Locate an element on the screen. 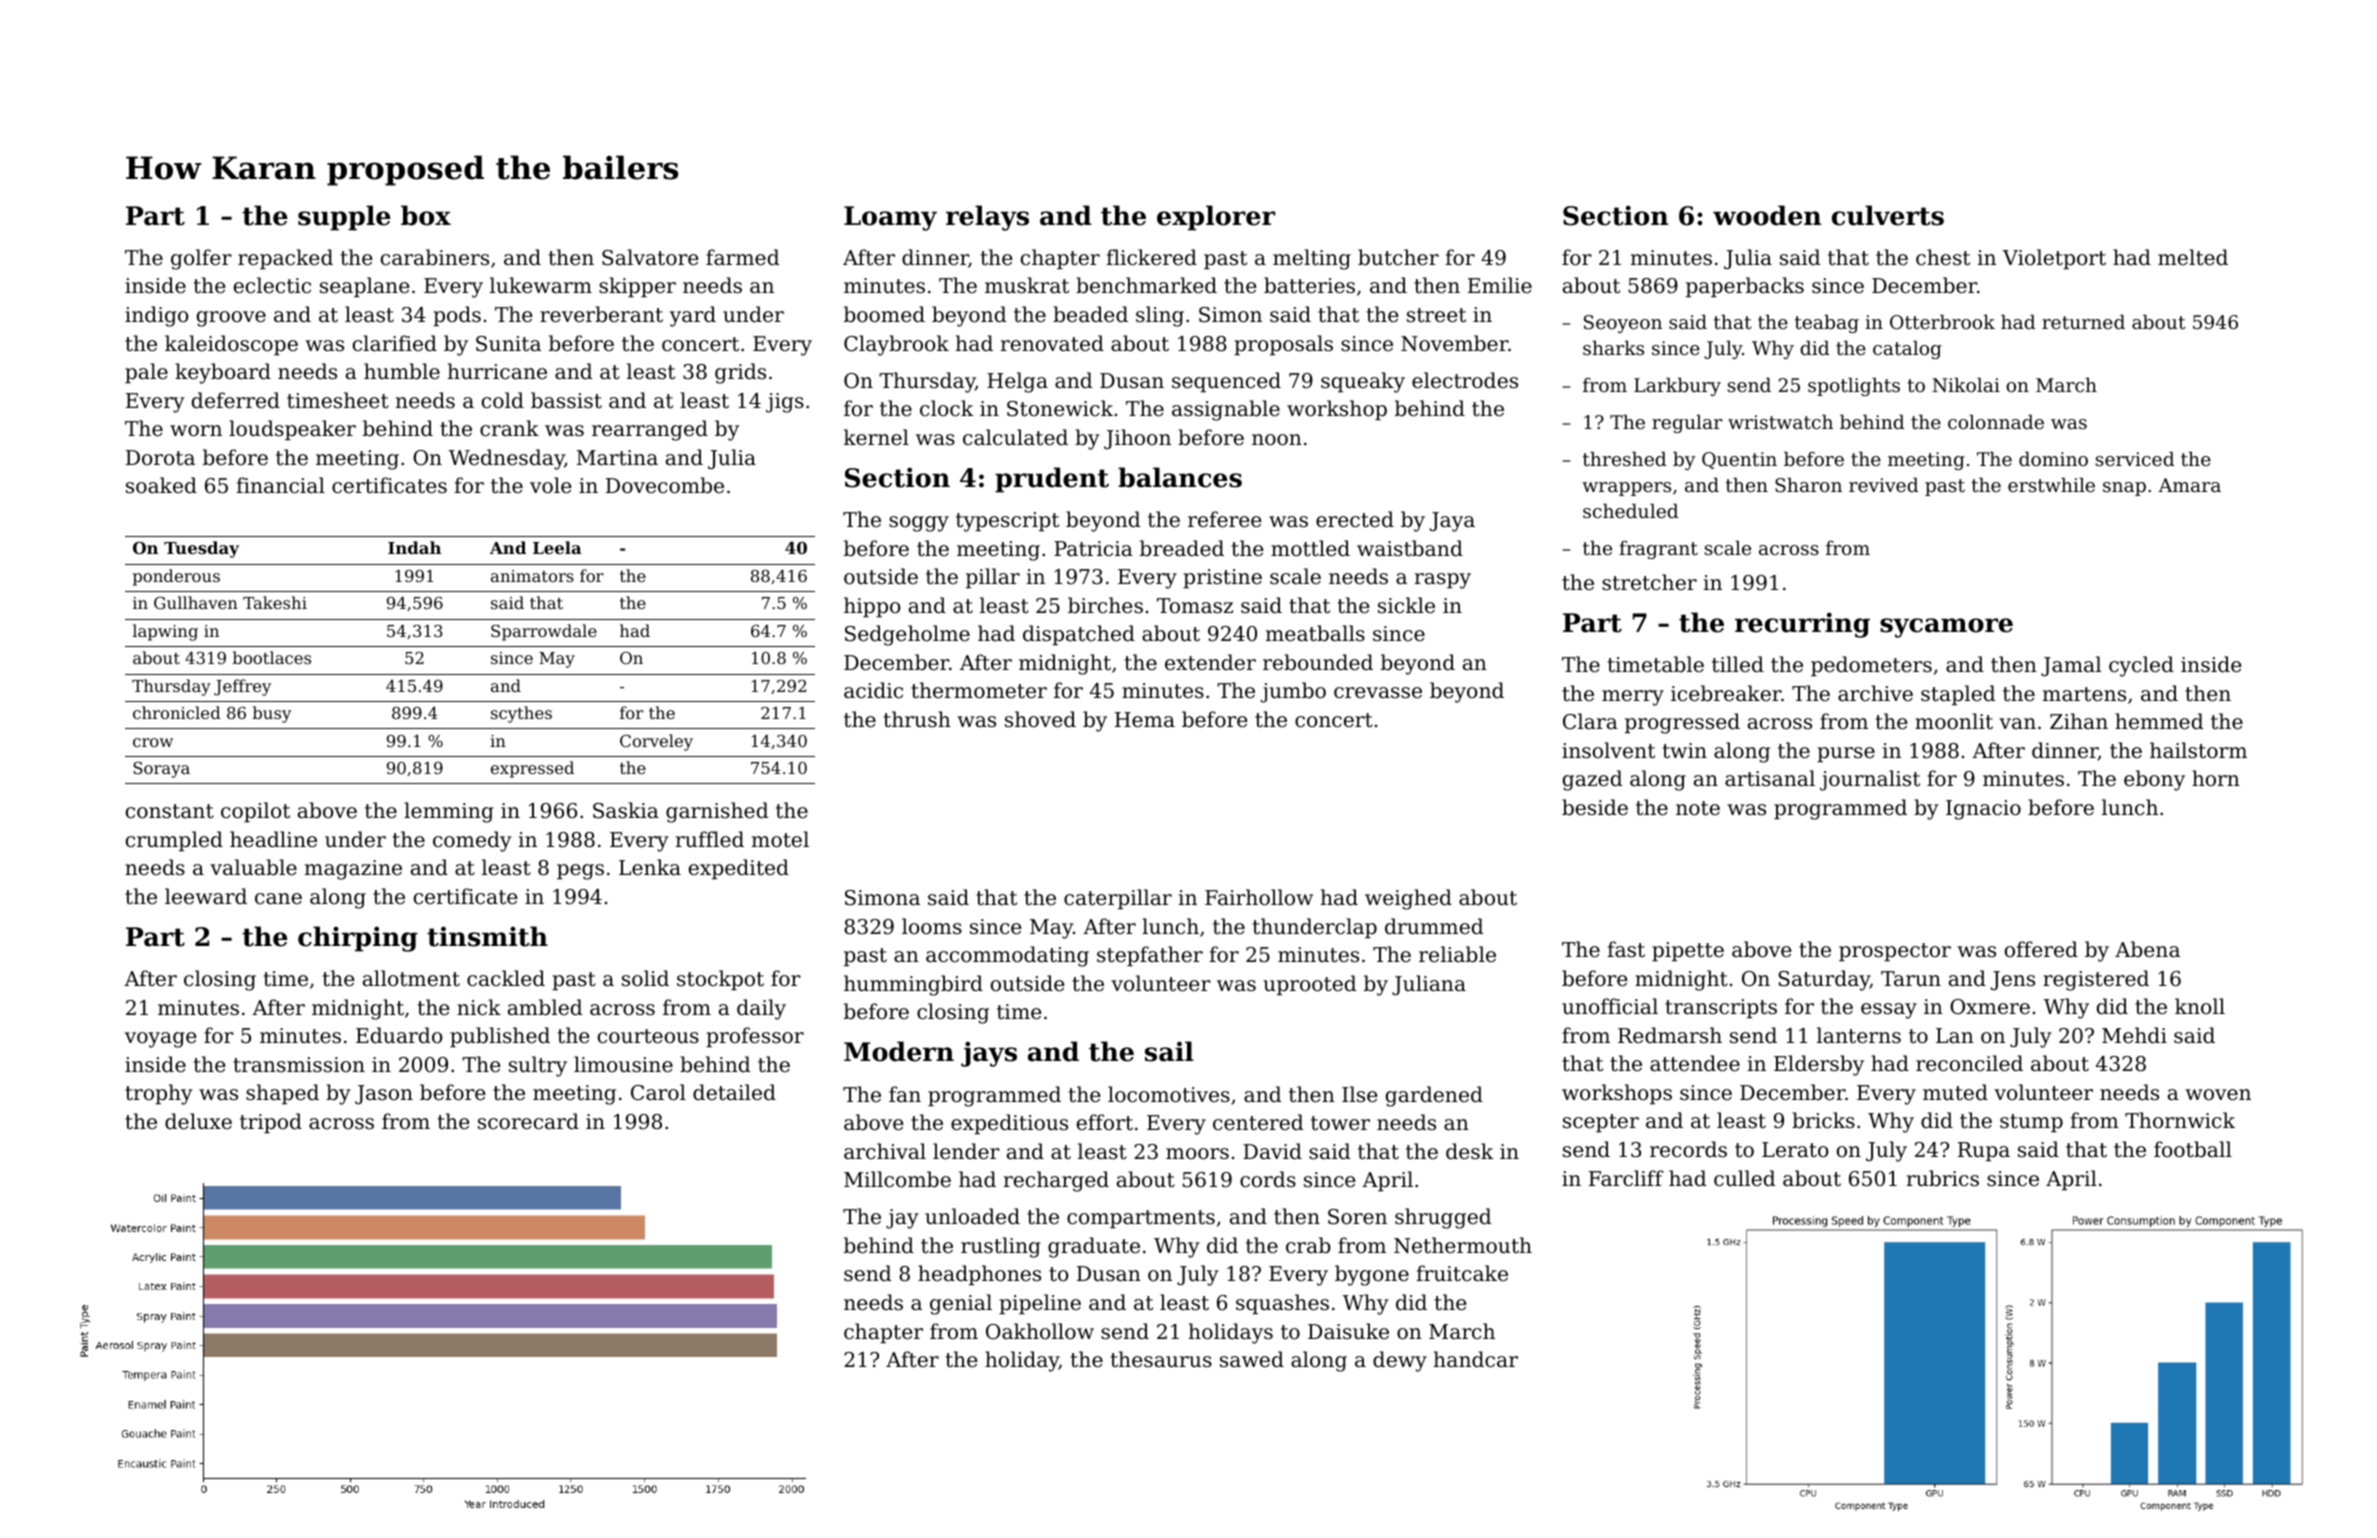  Oxmere is located at coordinates (1990, 1007).
